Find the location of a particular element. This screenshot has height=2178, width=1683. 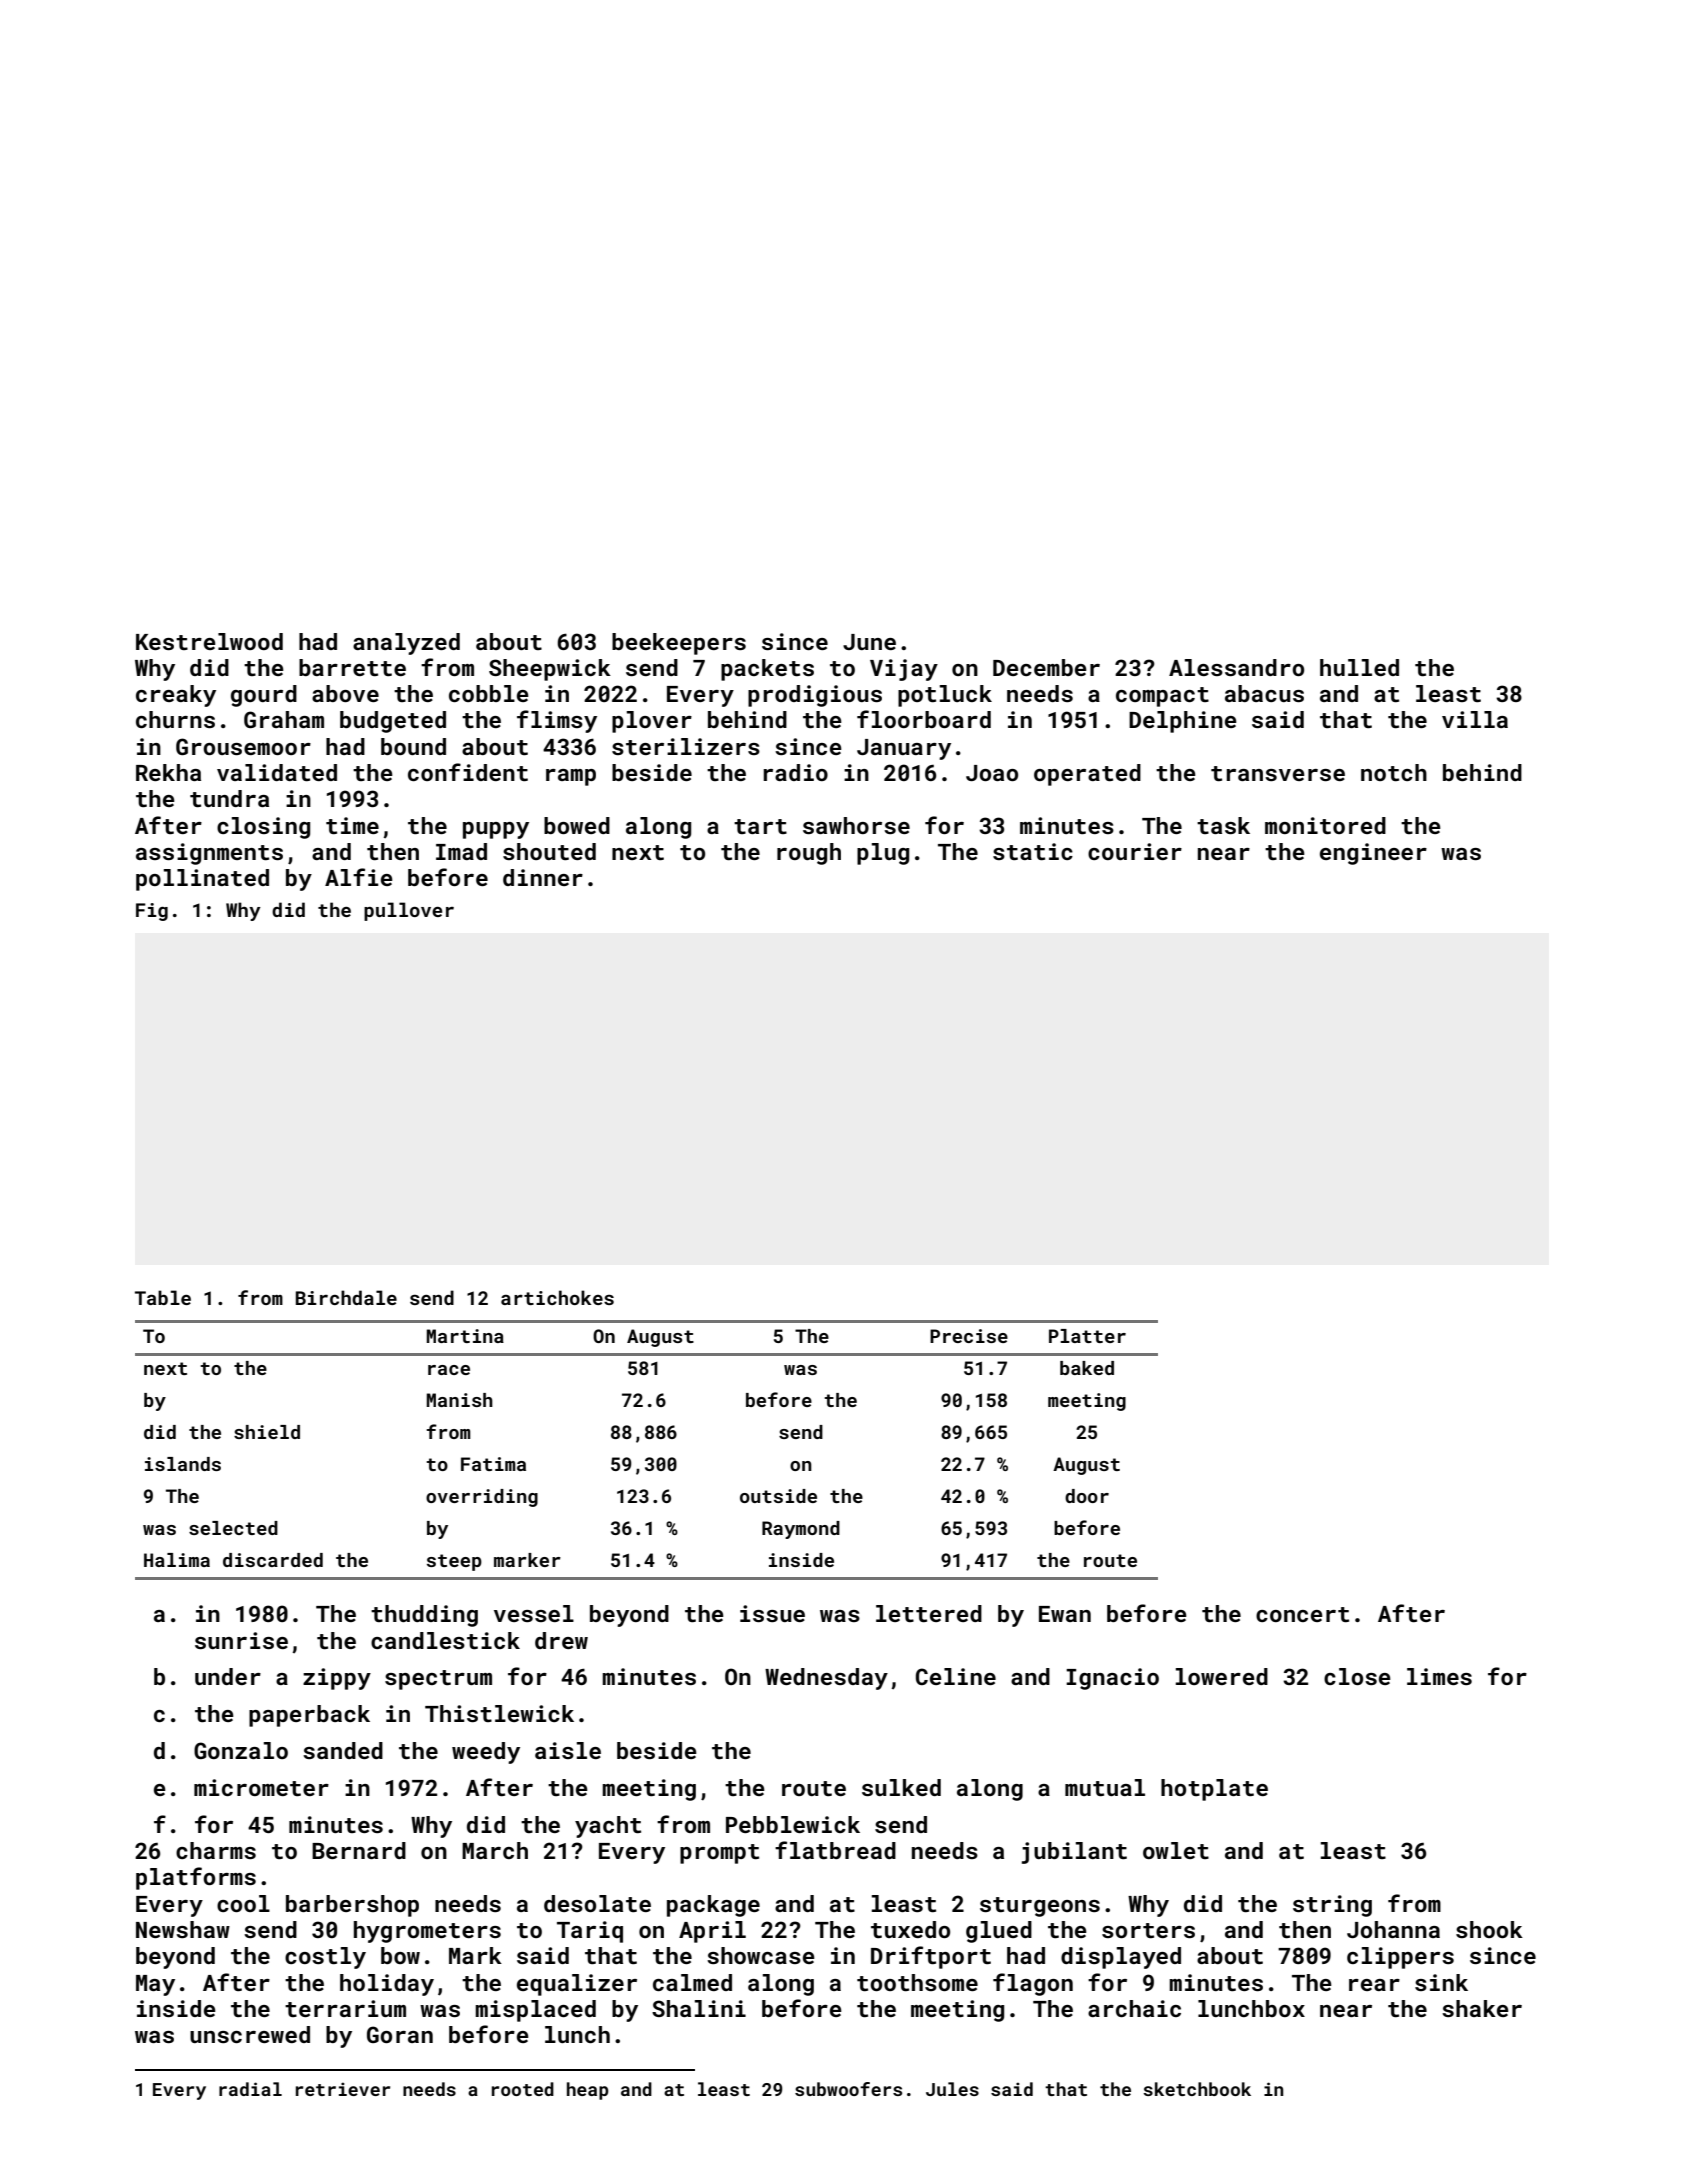

artichokes is located at coordinates (557, 1297).
